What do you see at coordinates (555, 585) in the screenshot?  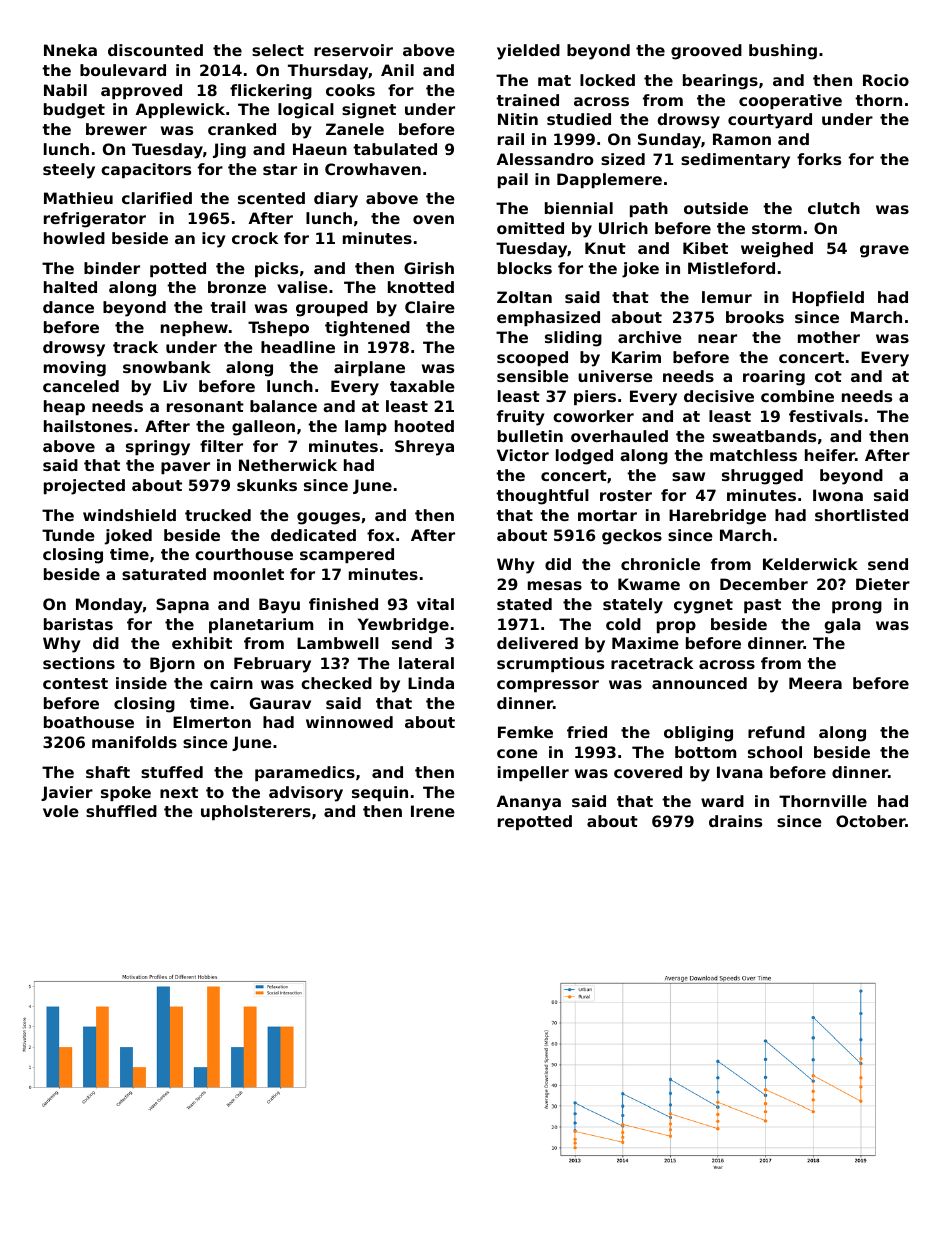 I see `mesas` at bounding box center [555, 585].
